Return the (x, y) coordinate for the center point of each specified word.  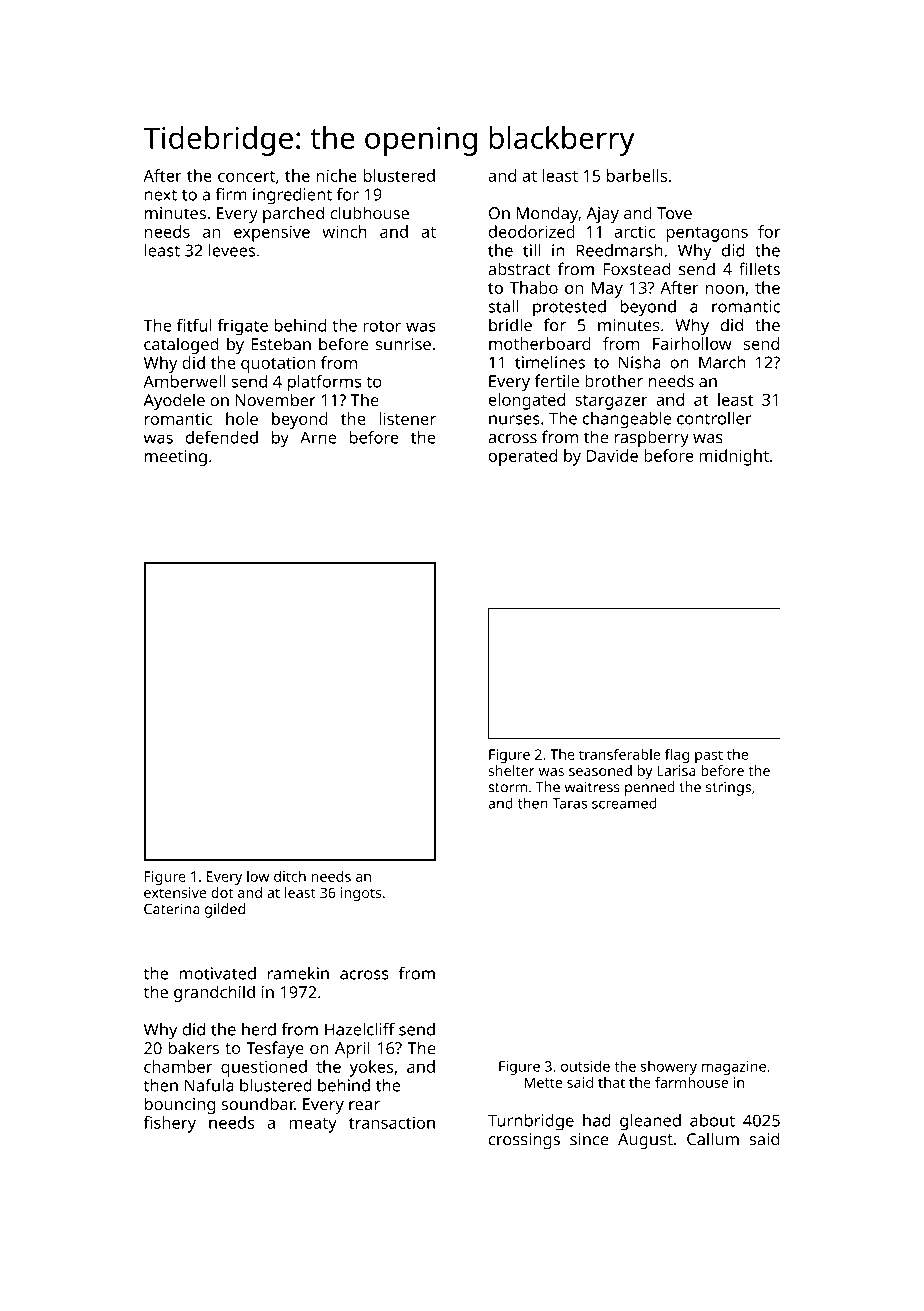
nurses (514, 420)
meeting (176, 458)
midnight (734, 457)
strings (728, 789)
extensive (175, 892)
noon (725, 289)
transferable (619, 754)
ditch (290, 876)
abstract (519, 269)
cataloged (181, 345)
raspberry (652, 438)
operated (523, 457)
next (161, 195)
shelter (511, 770)
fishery (170, 1124)
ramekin (298, 973)
